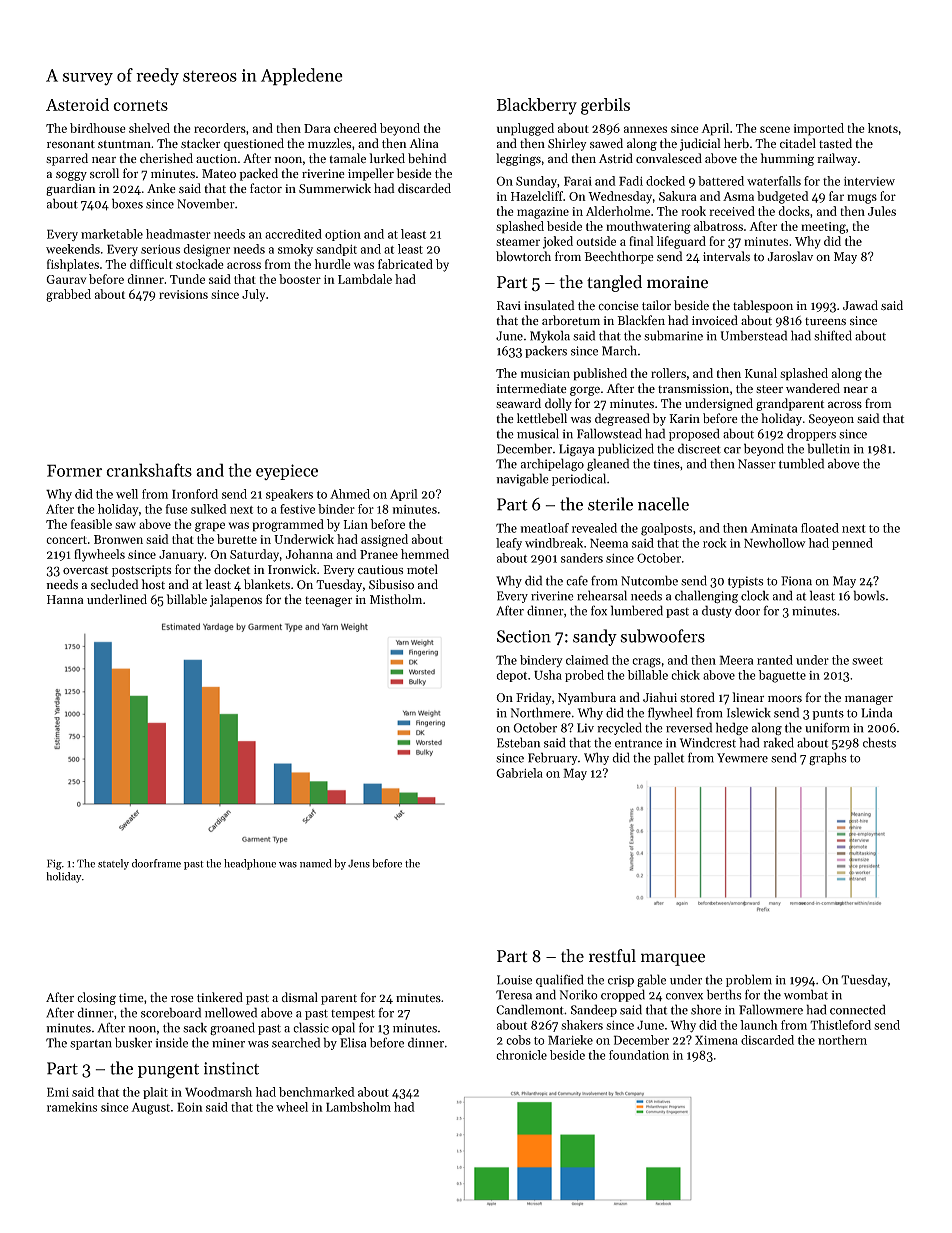  What do you see at coordinates (355, 128) in the screenshot?
I see `cheered` at bounding box center [355, 128].
